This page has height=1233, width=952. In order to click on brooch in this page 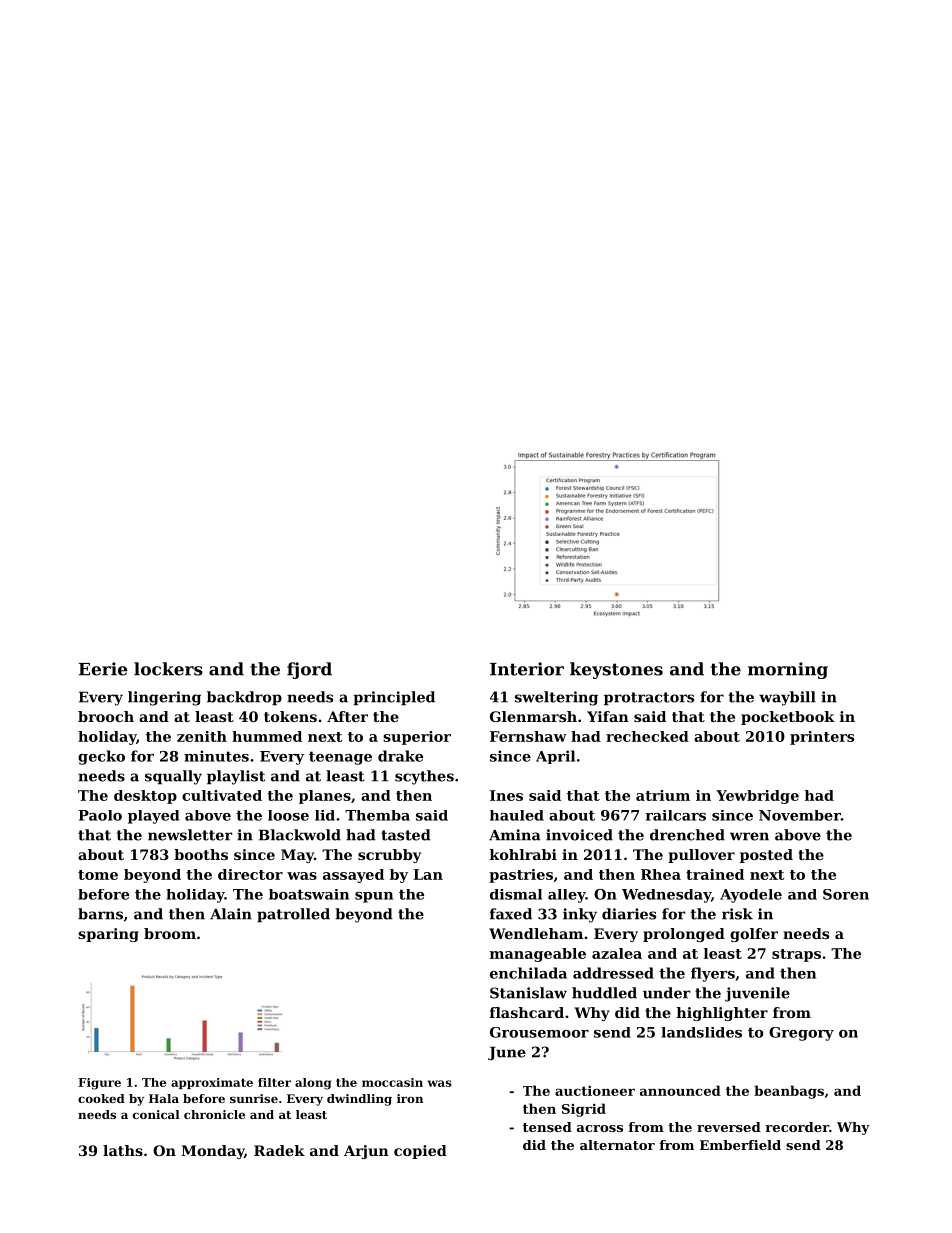, I will do `click(106, 716)`.
